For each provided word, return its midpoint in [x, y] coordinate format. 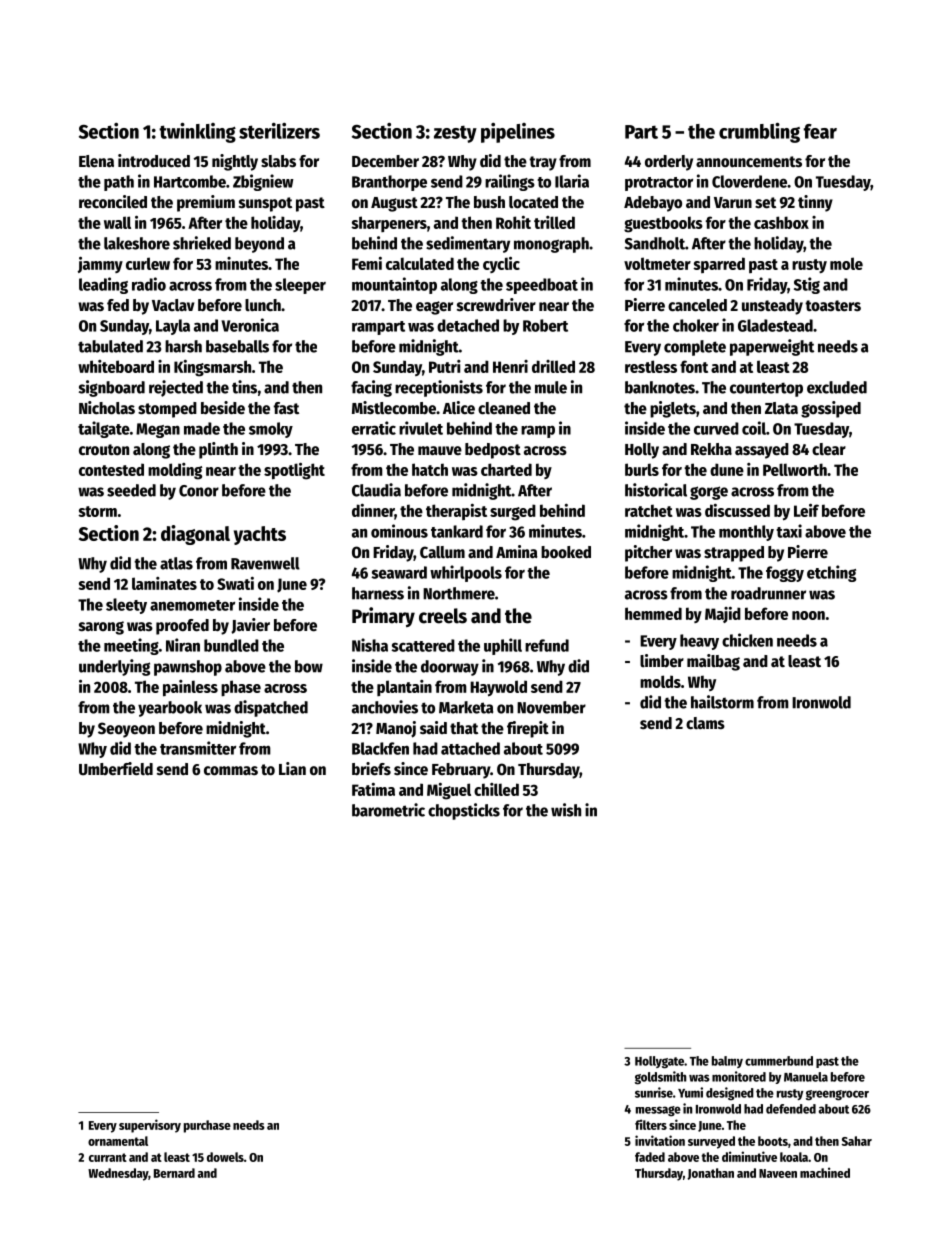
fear [820, 131]
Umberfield [116, 769]
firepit [528, 729]
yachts [260, 535]
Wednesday [118, 1174]
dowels [225, 1157]
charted [506, 469]
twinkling [197, 133]
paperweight [772, 347]
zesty [455, 134]
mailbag [713, 662]
